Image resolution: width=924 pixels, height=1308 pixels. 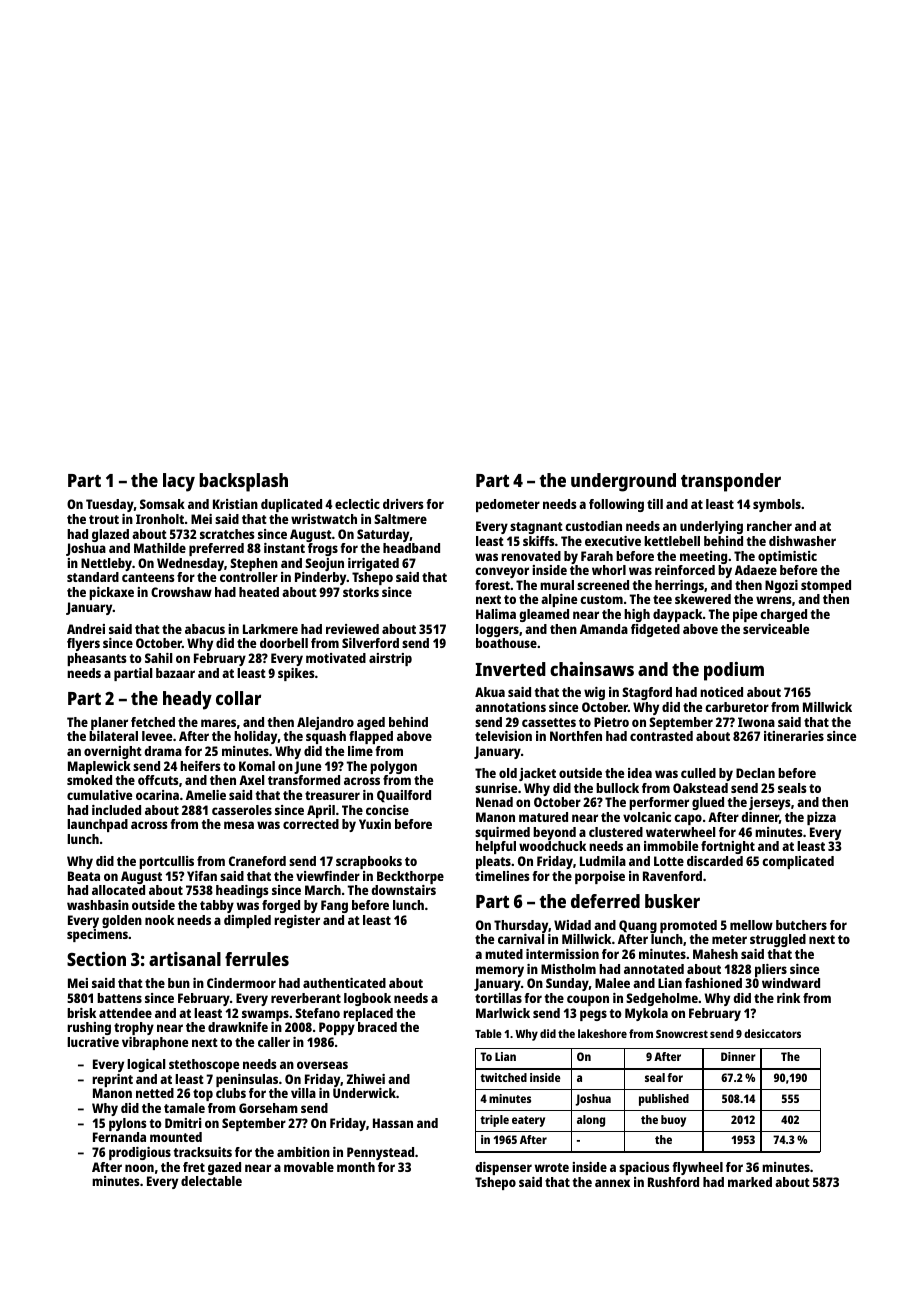 I want to click on Marlwick, so click(x=503, y=1013).
